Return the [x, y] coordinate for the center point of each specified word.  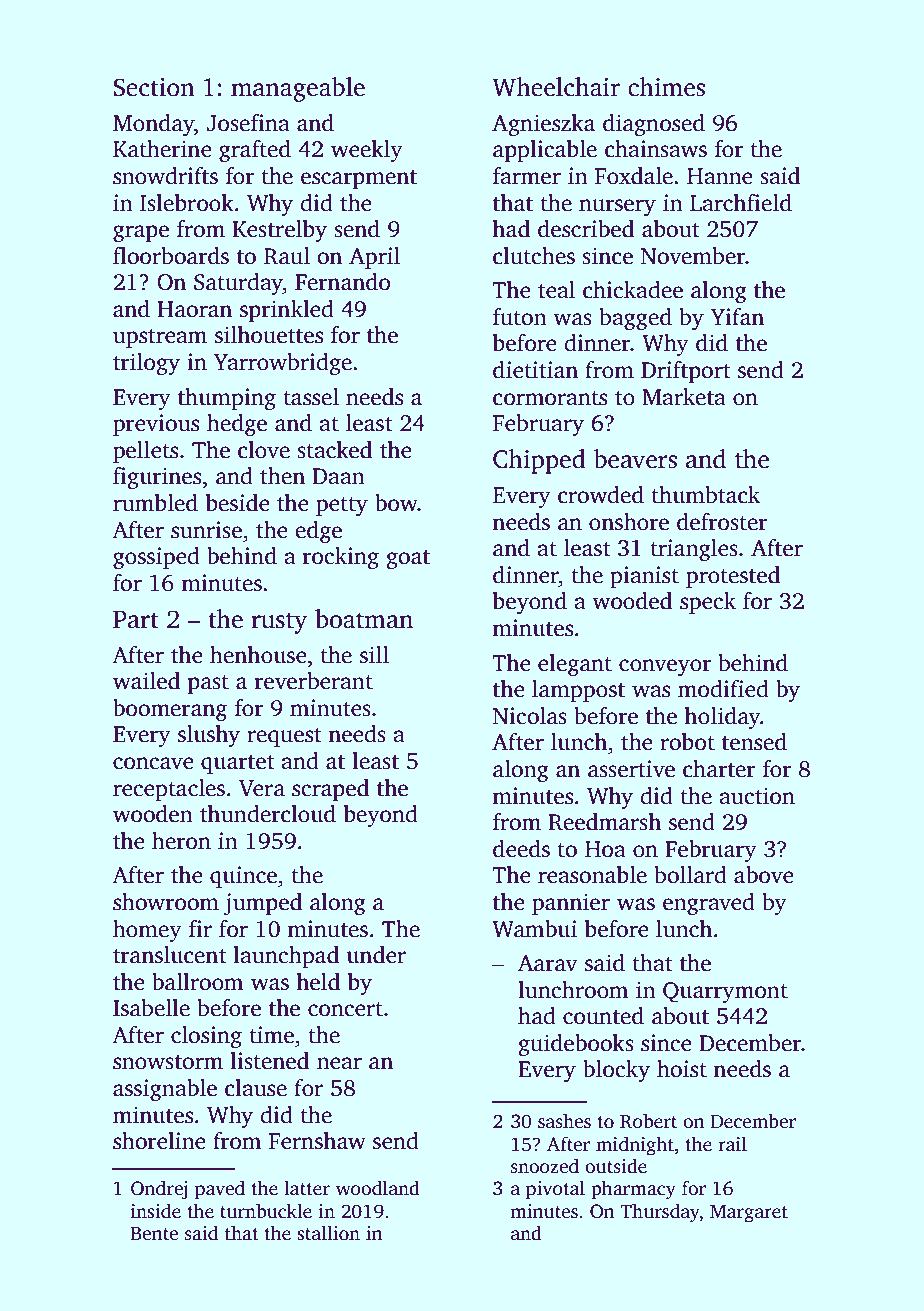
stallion [328, 1233]
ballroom [198, 982]
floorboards [171, 256]
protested [733, 577]
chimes [666, 87]
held [318, 982]
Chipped [539, 461]
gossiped [156, 558]
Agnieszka [543, 125]
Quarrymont [725, 992]
